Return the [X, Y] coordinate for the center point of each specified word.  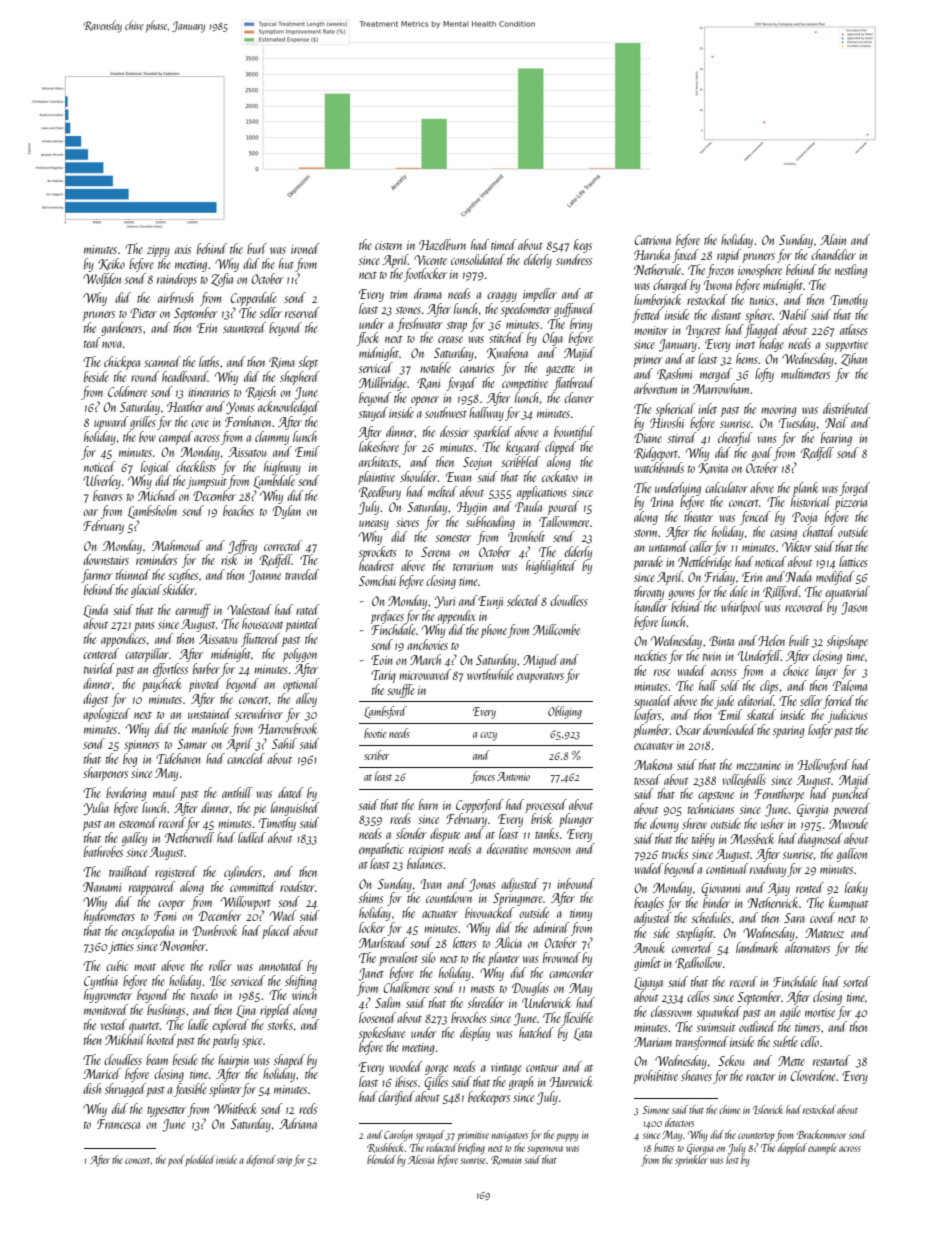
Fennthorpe [779, 795]
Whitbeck [235, 1108]
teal [92, 342]
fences [483, 777]
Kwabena [507, 353]
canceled [246, 758]
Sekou [731, 1060]
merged [716, 375]
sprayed [430, 1136]
